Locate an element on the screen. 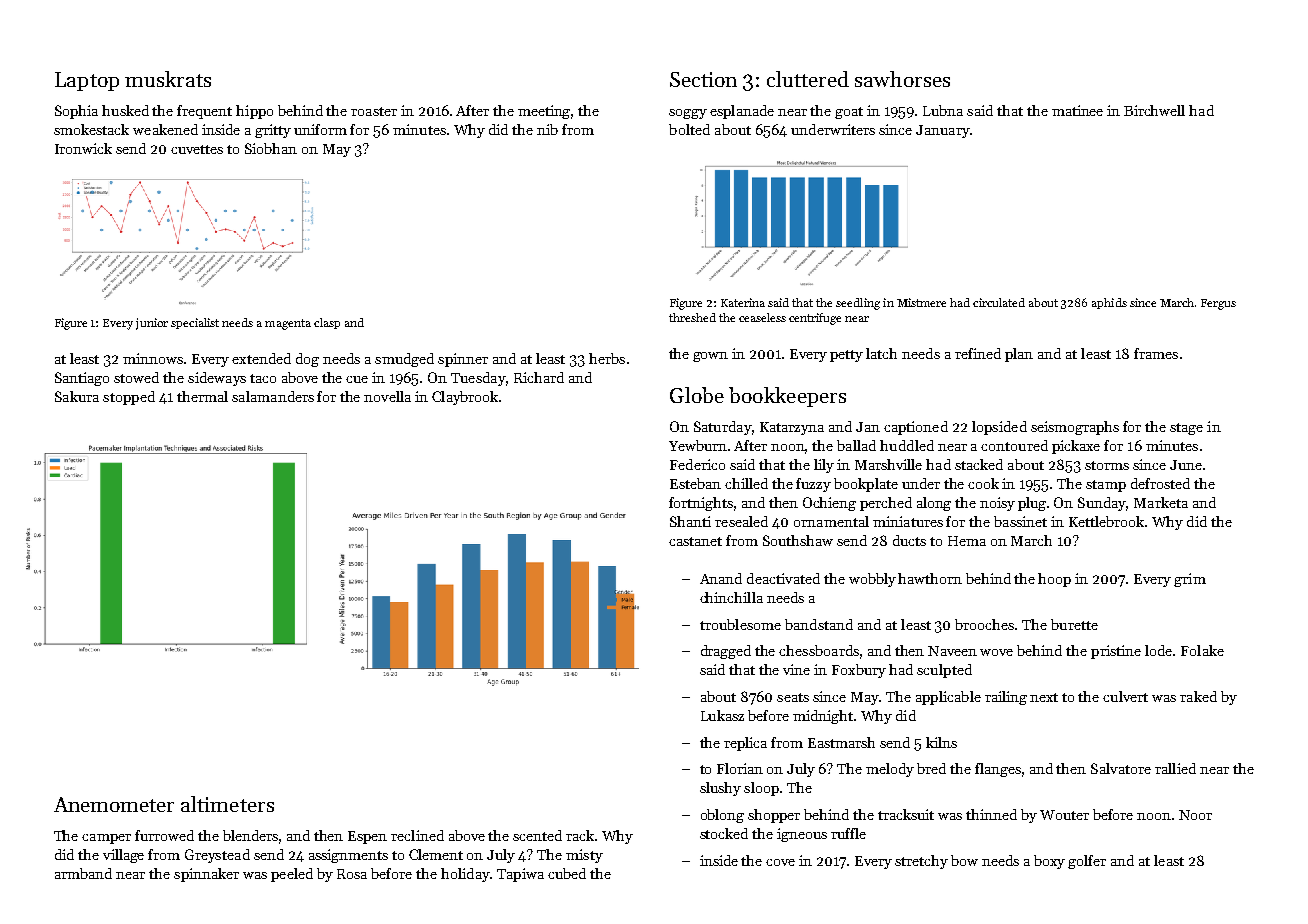 This screenshot has width=1308, height=924. seismographs is located at coordinates (1075, 428).
